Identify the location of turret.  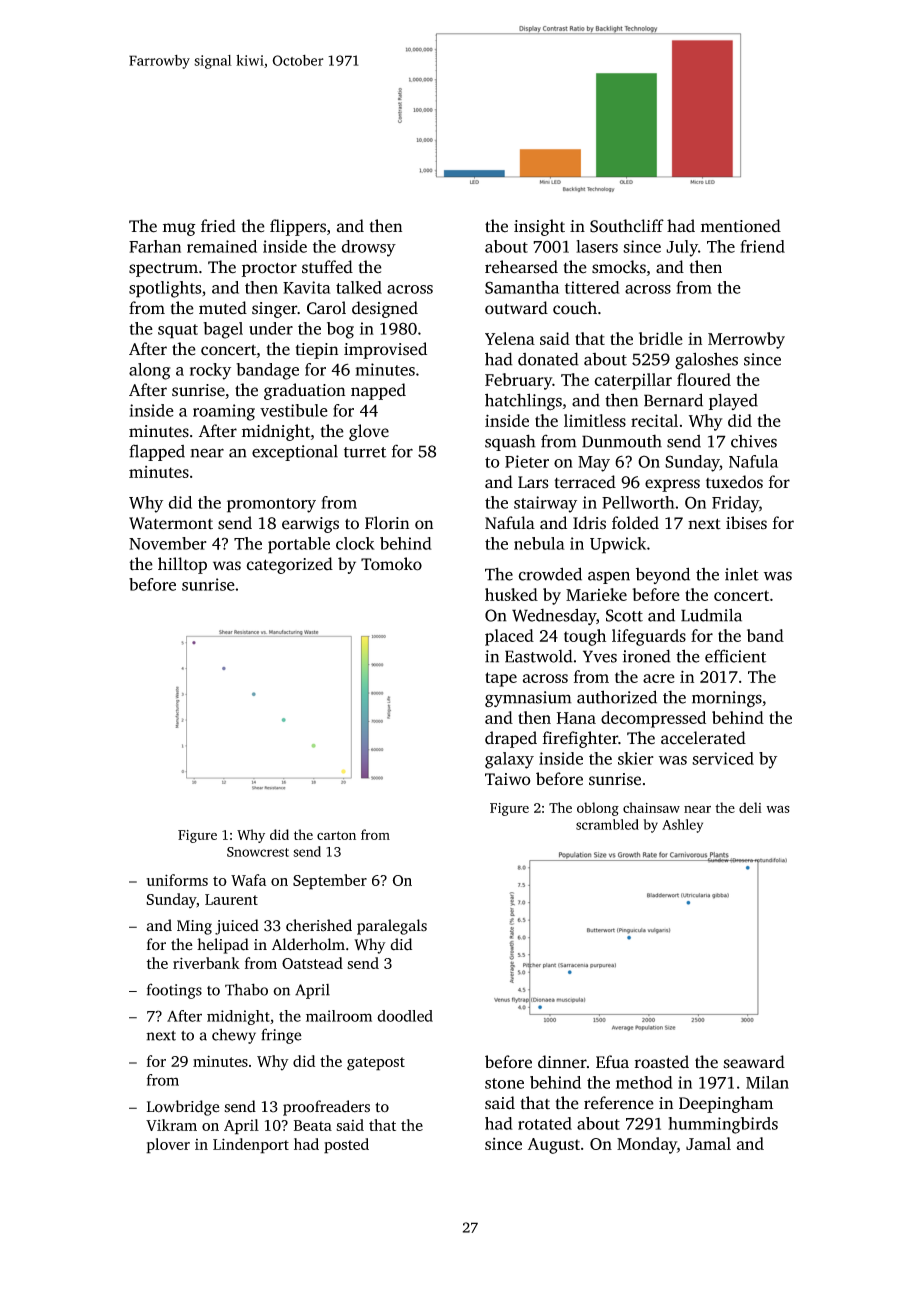
(365, 452).
